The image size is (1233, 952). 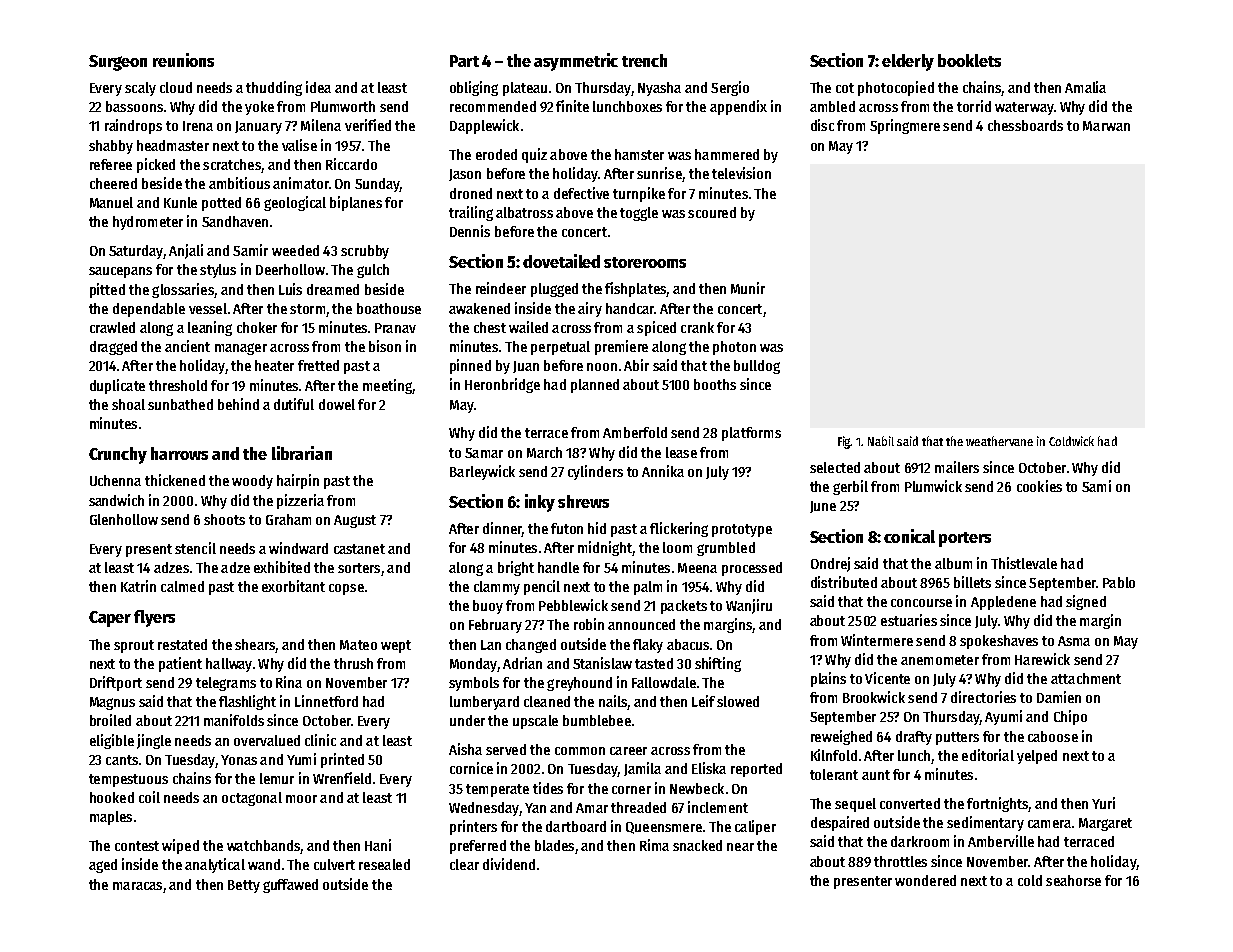 What do you see at coordinates (573, 605) in the page?
I see `Pebblewick` at bounding box center [573, 605].
